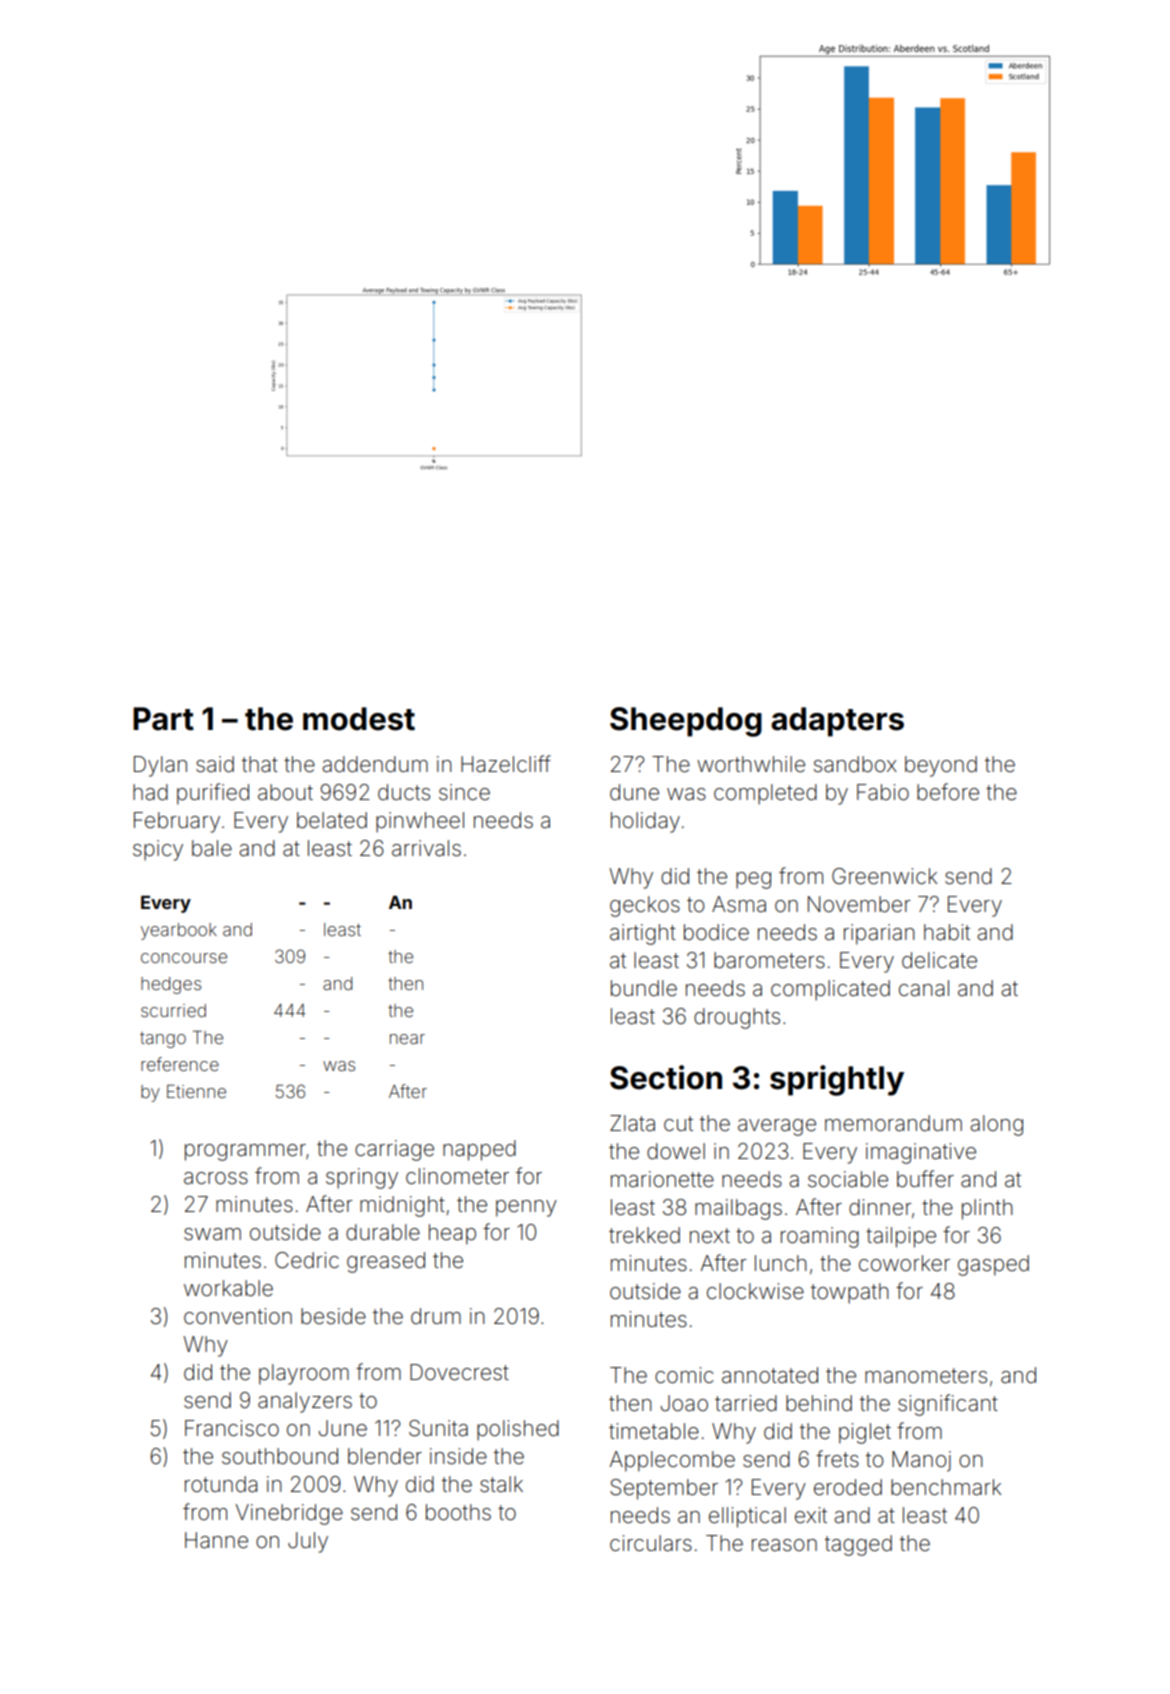 The image size is (1170, 1694). Describe the element at coordinates (216, 1540) in the screenshot. I see `Hanne` at that location.
